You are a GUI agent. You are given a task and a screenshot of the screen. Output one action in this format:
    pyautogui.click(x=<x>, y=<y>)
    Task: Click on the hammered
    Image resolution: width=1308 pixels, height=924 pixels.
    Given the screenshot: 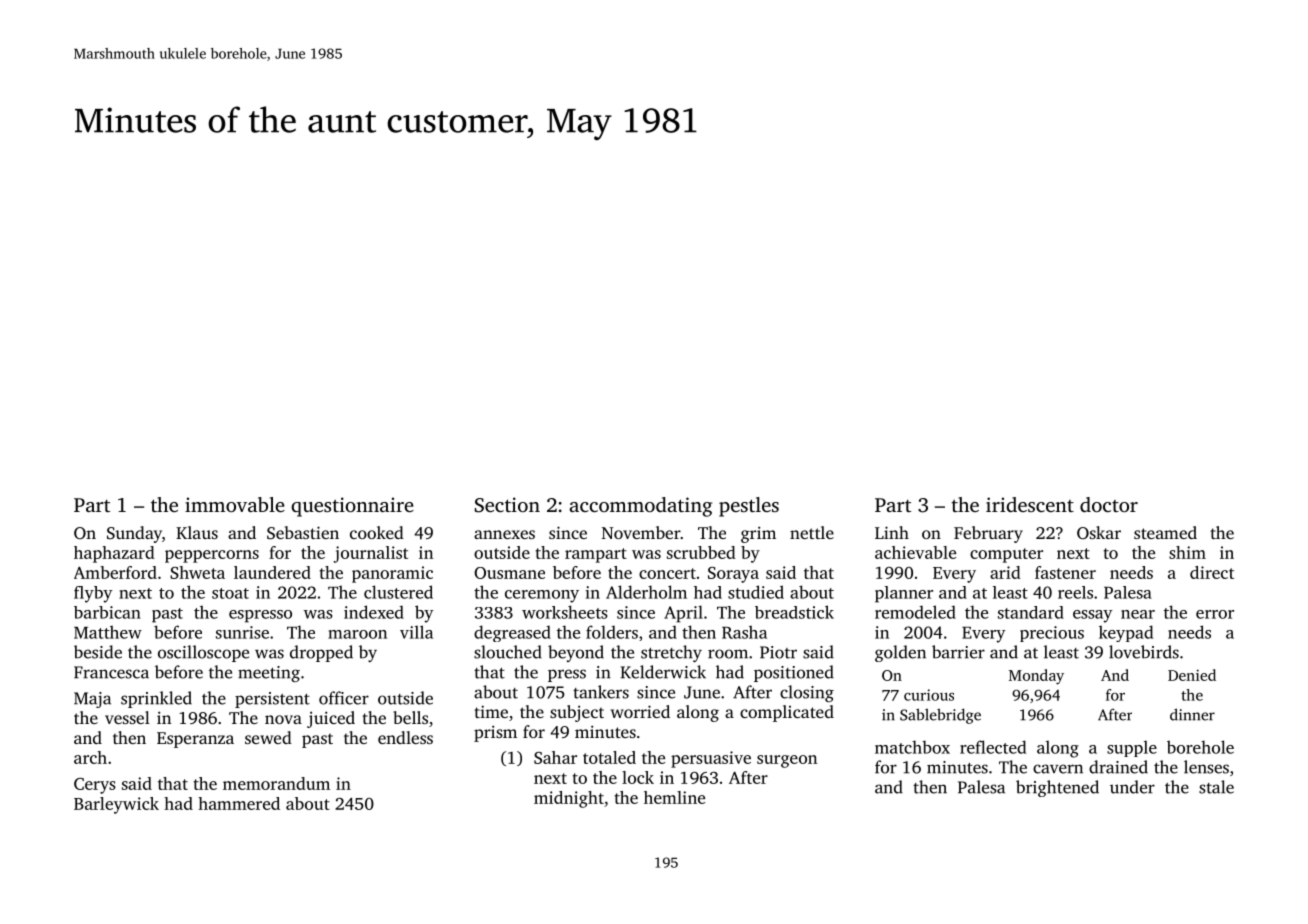 What is the action you would take?
    pyautogui.click(x=239, y=803)
